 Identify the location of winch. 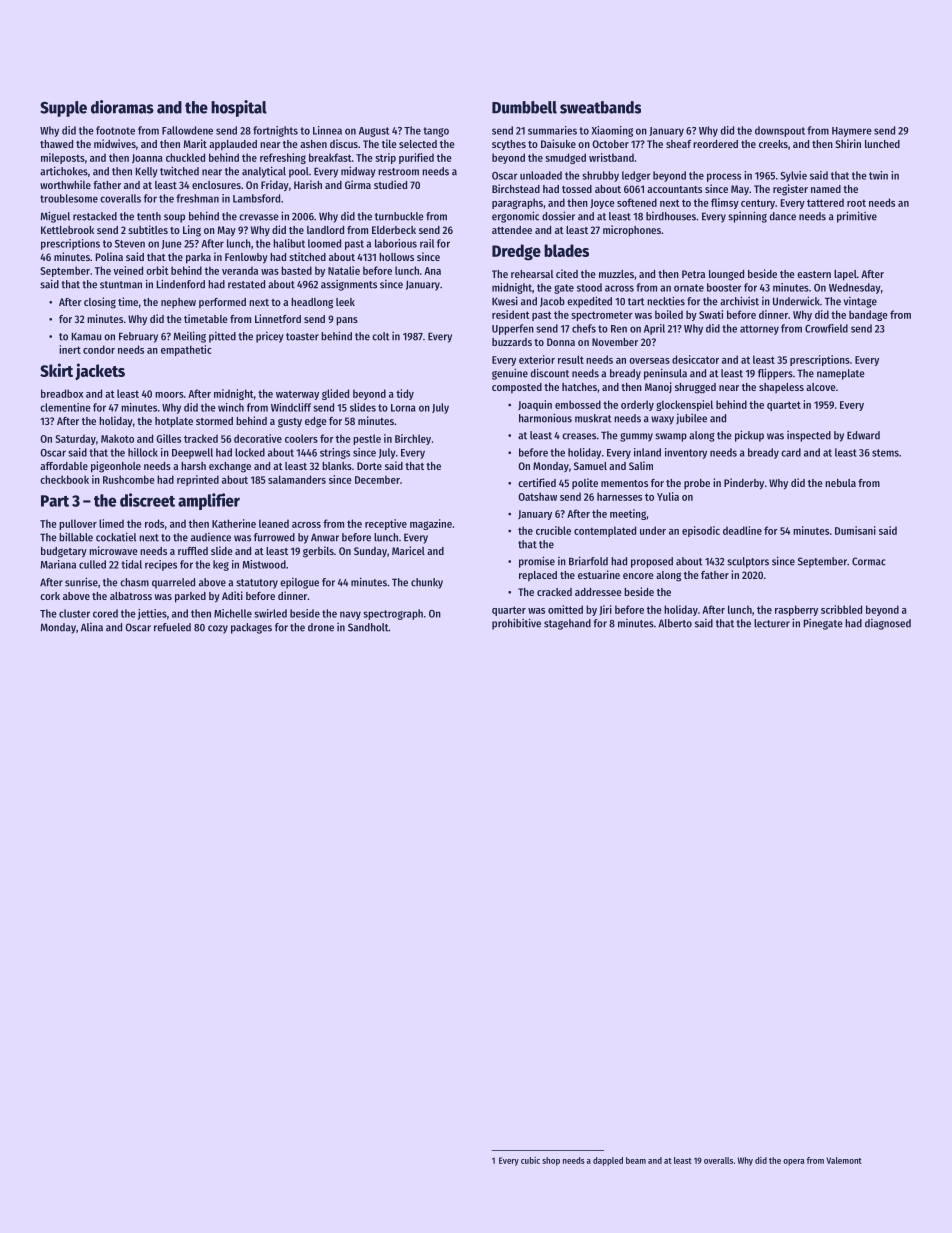
(231, 407).
